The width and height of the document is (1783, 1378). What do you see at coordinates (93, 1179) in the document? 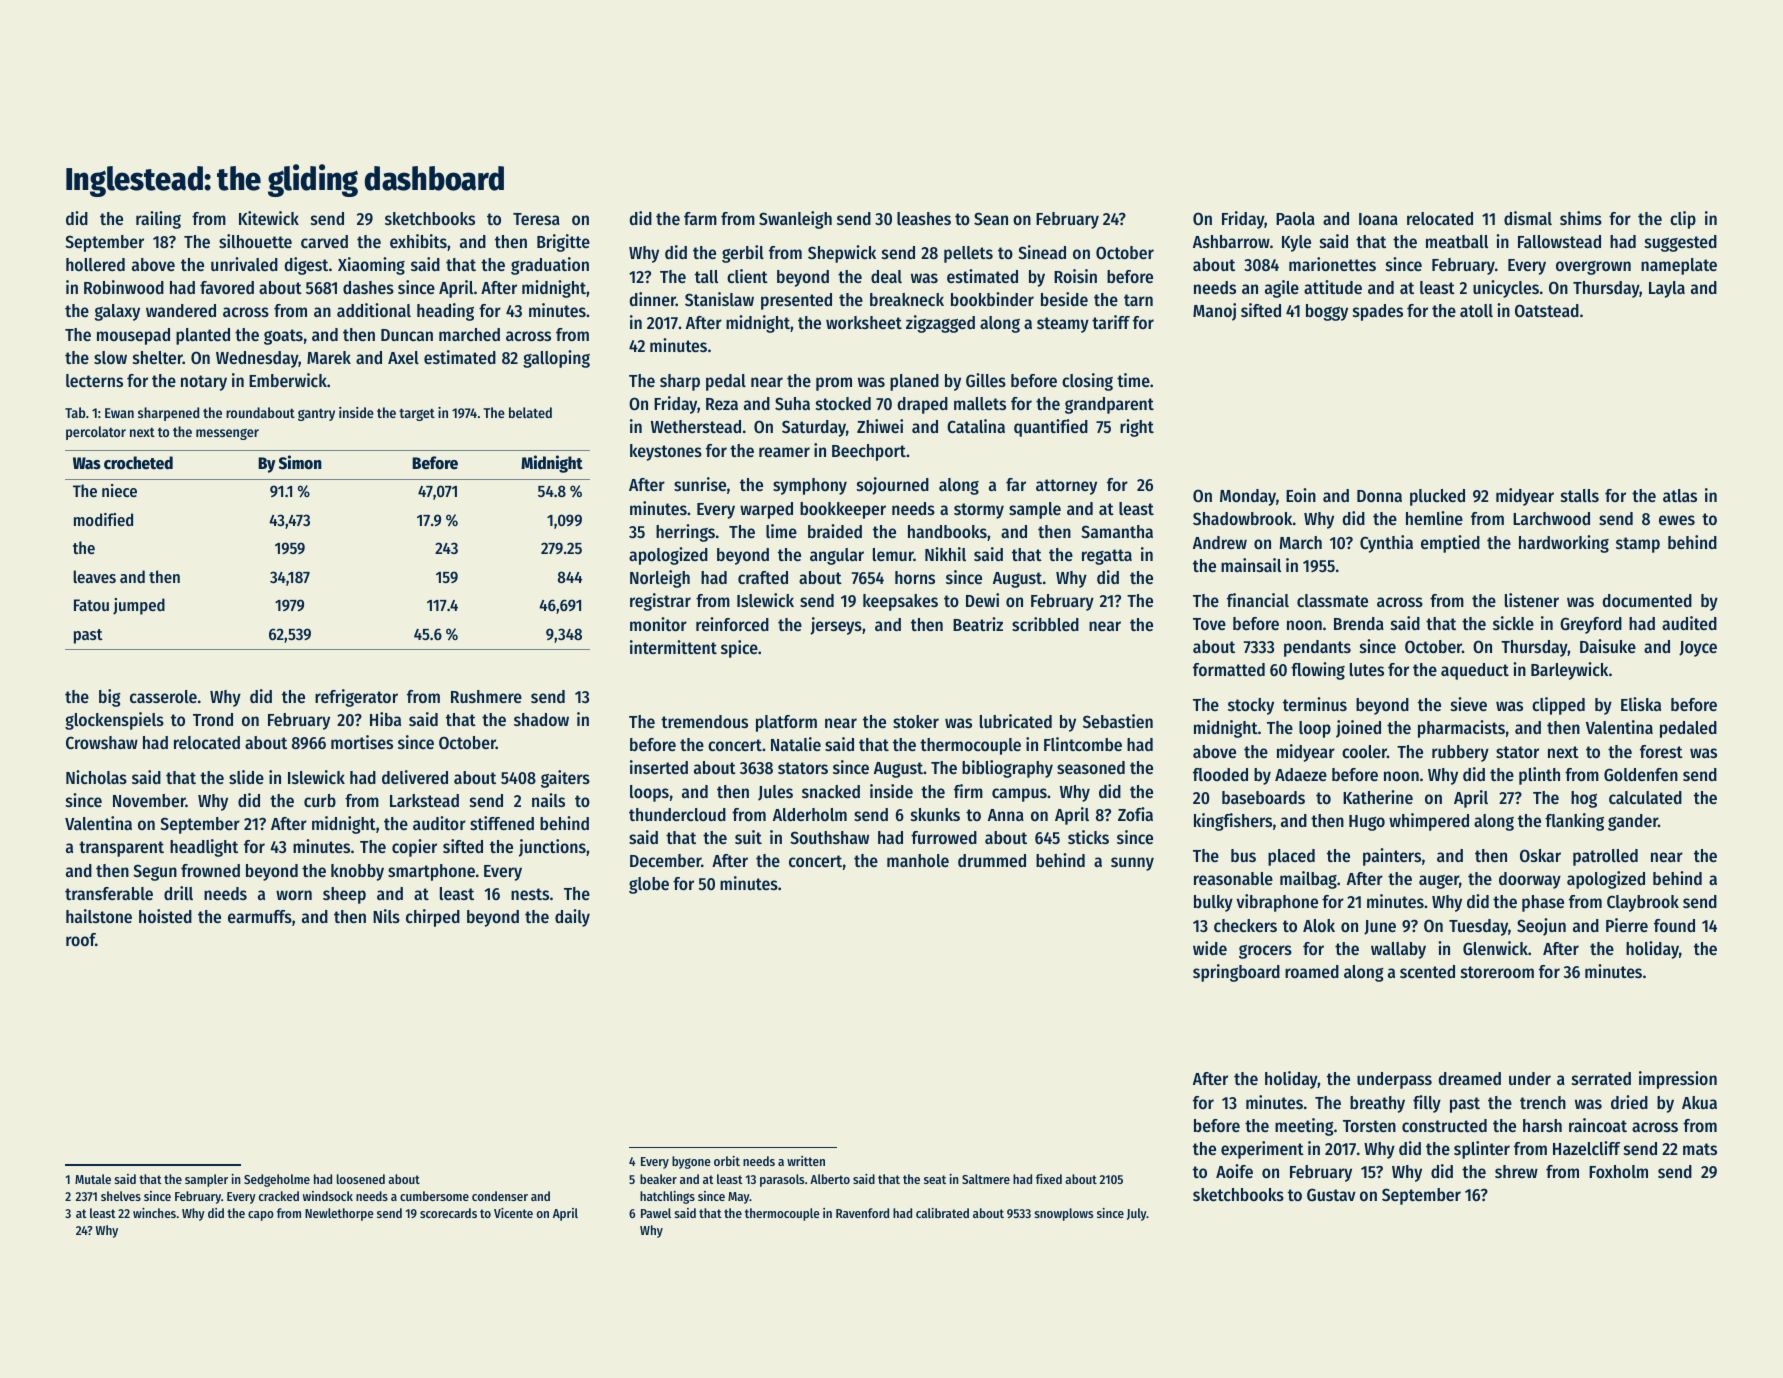
I see `Mutale` at bounding box center [93, 1179].
